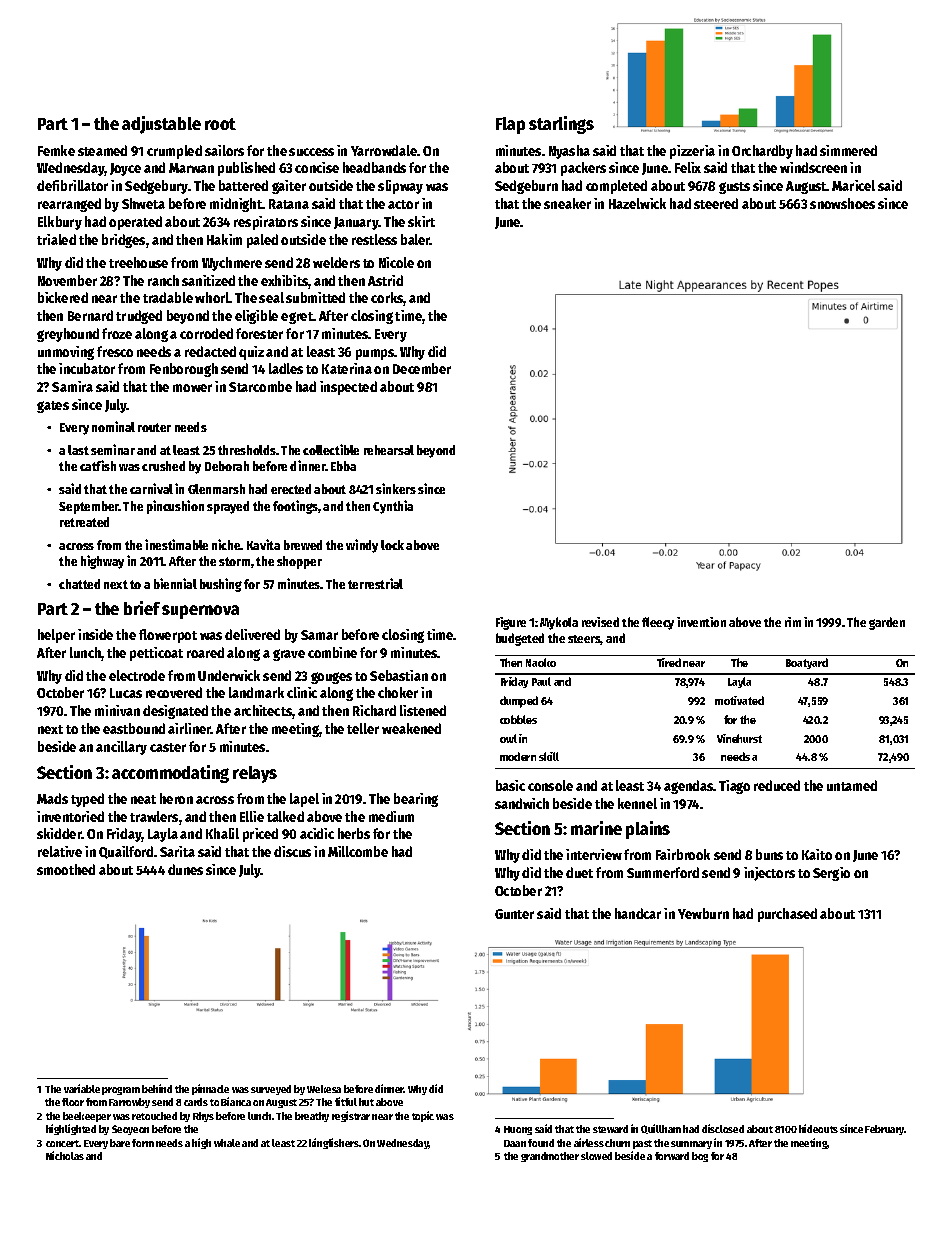  What do you see at coordinates (221, 585) in the document?
I see `bushing` at bounding box center [221, 585].
